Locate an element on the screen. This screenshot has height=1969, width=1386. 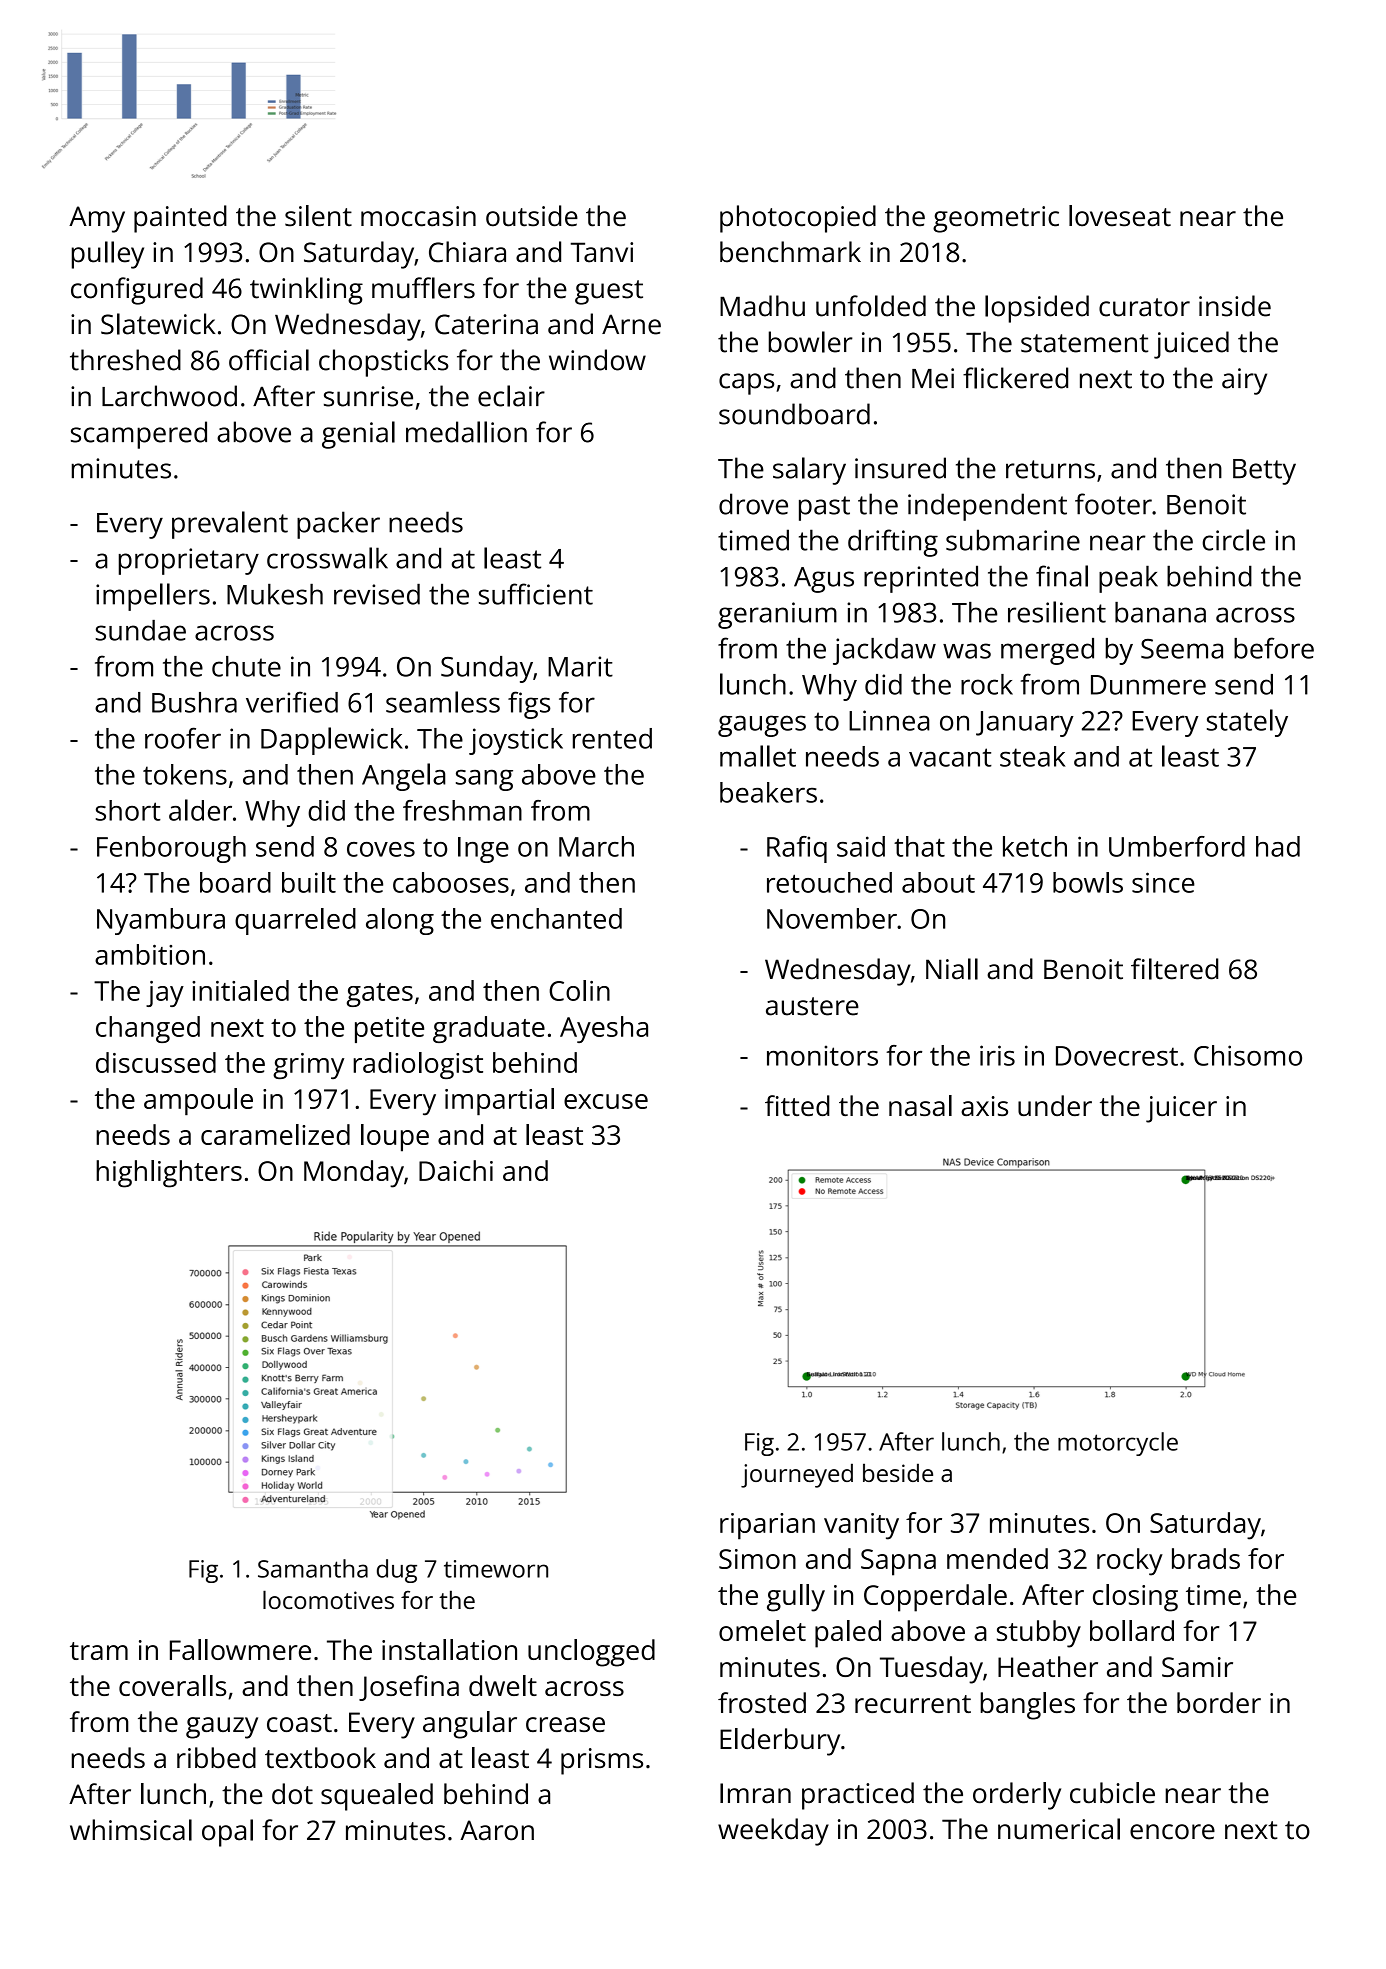
roofer is located at coordinates (183, 738).
